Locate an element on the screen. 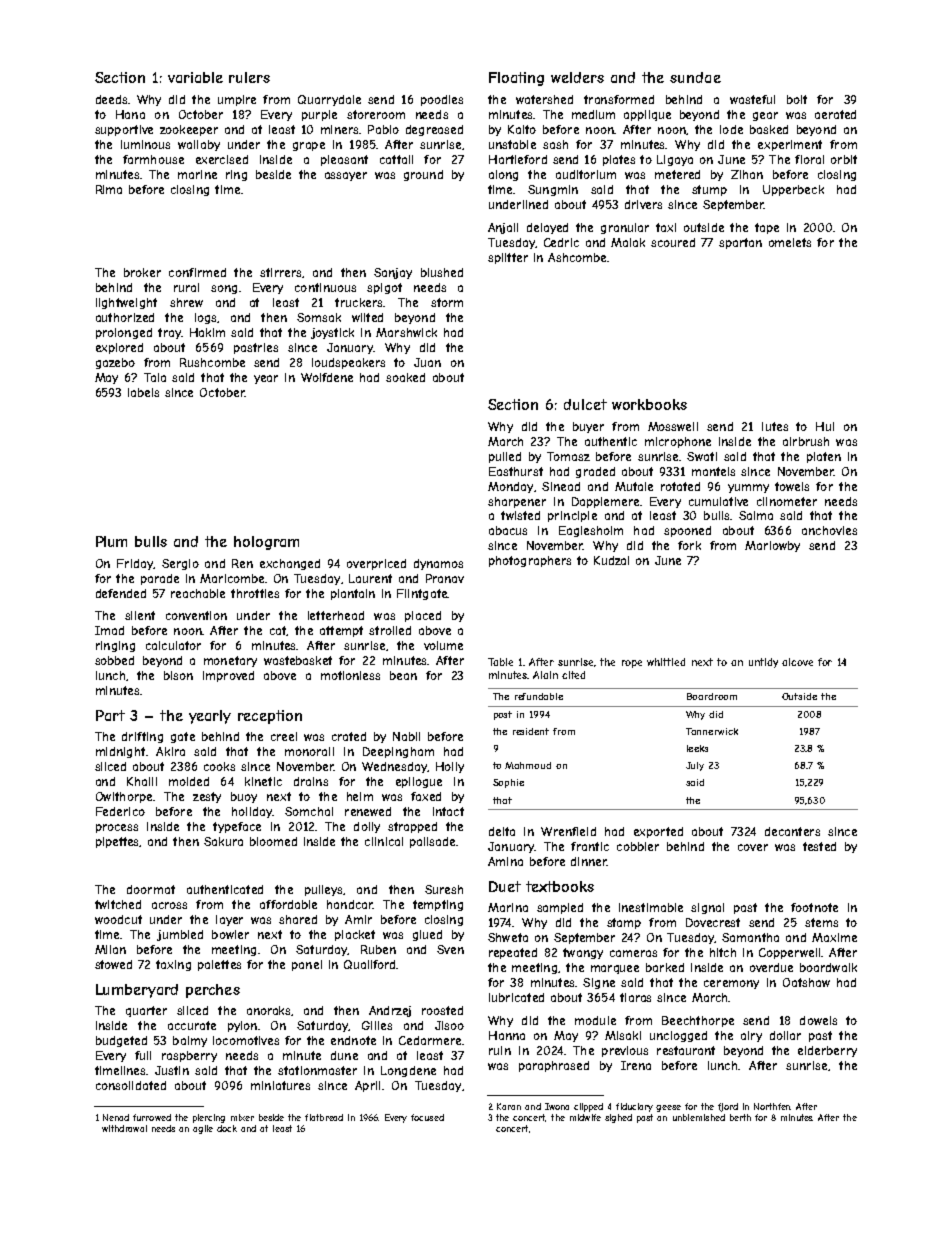 Image resolution: width=952 pixels, height=1233 pixels. tape is located at coordinates (767, 228).
